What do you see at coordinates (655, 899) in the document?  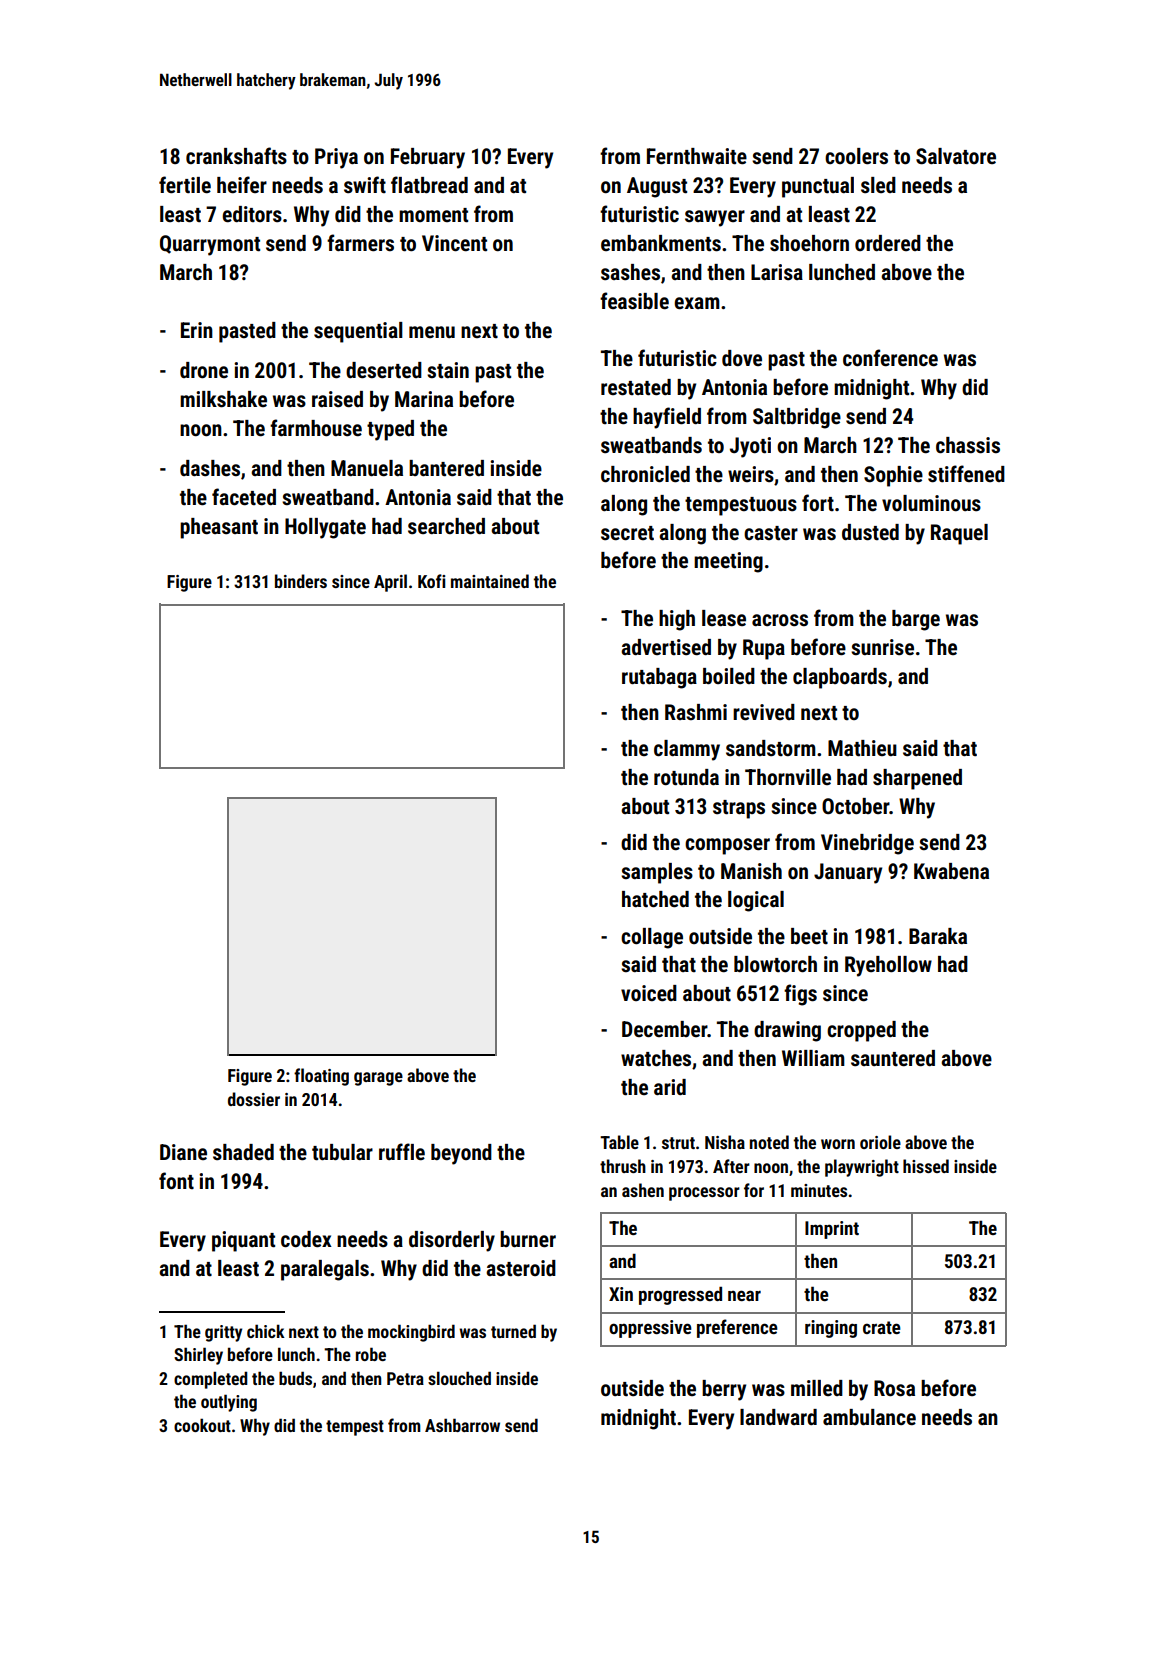 I see `hatched` at bounding box center [655, 899].
